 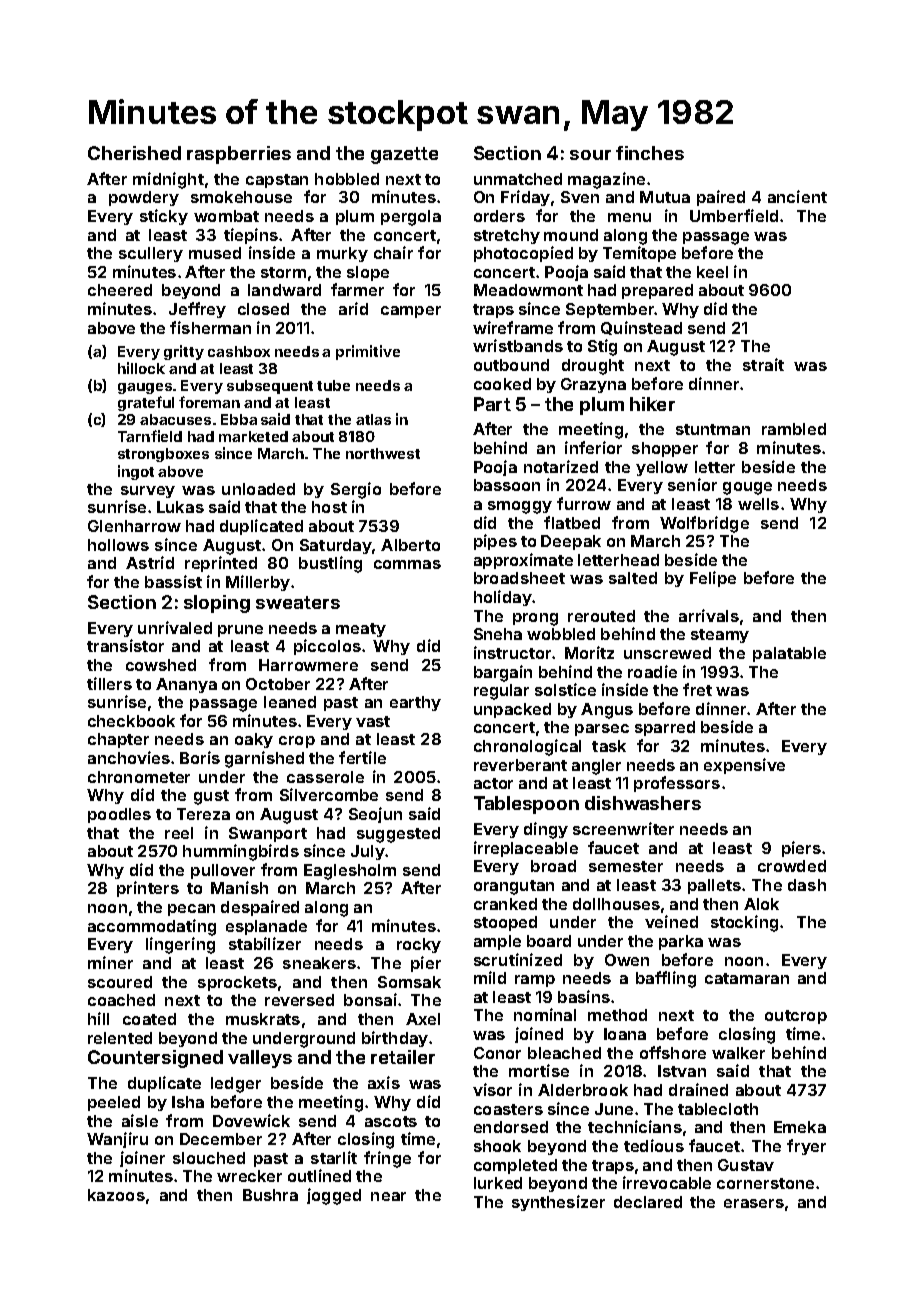 I want to click on commas, so click(x=407, y=564).
